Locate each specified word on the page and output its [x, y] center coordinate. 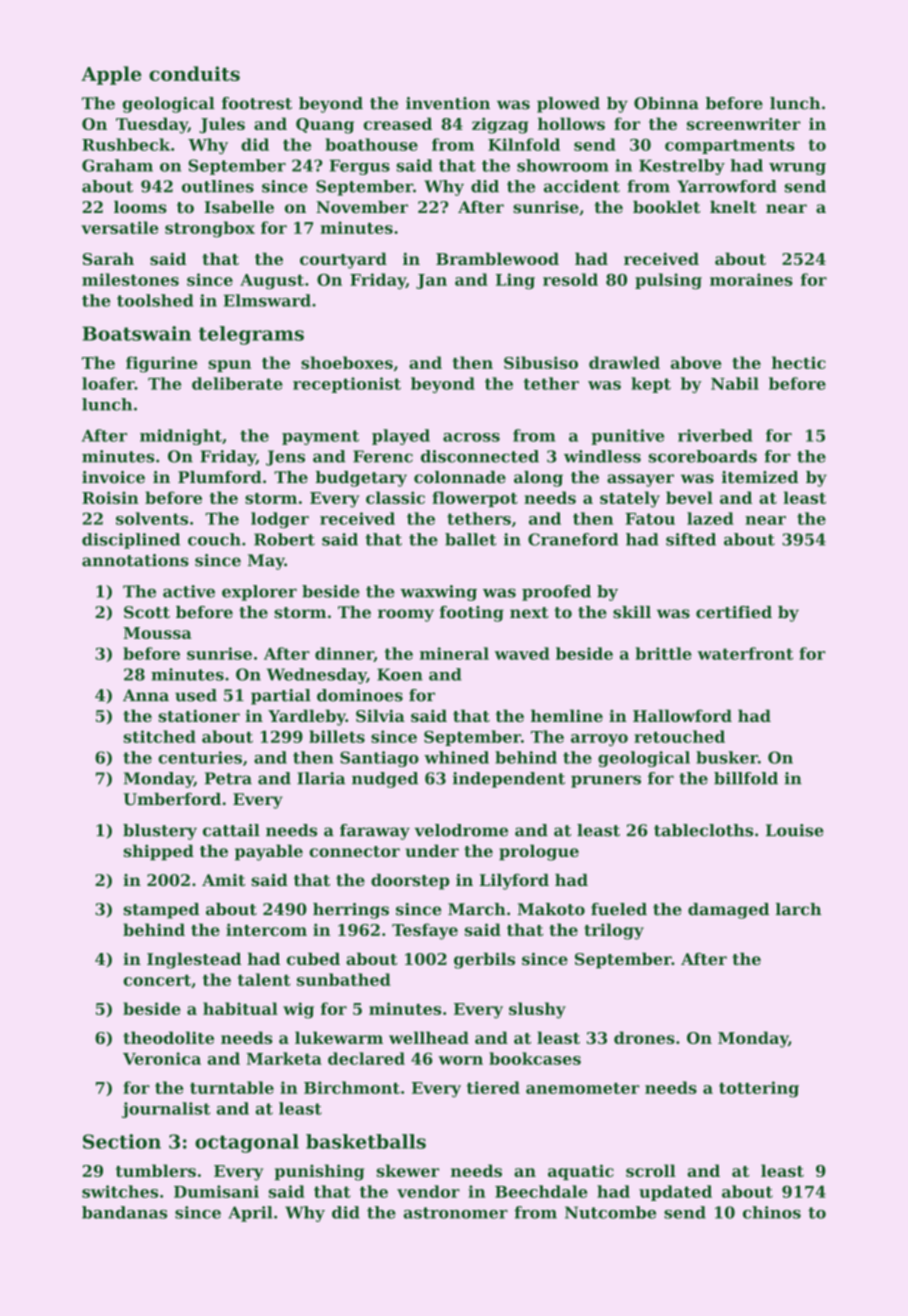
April [250, 1214]
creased [397, 123]
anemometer [582, 1088]
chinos [772, 1212]
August [272, 282]
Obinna [666, 103]
